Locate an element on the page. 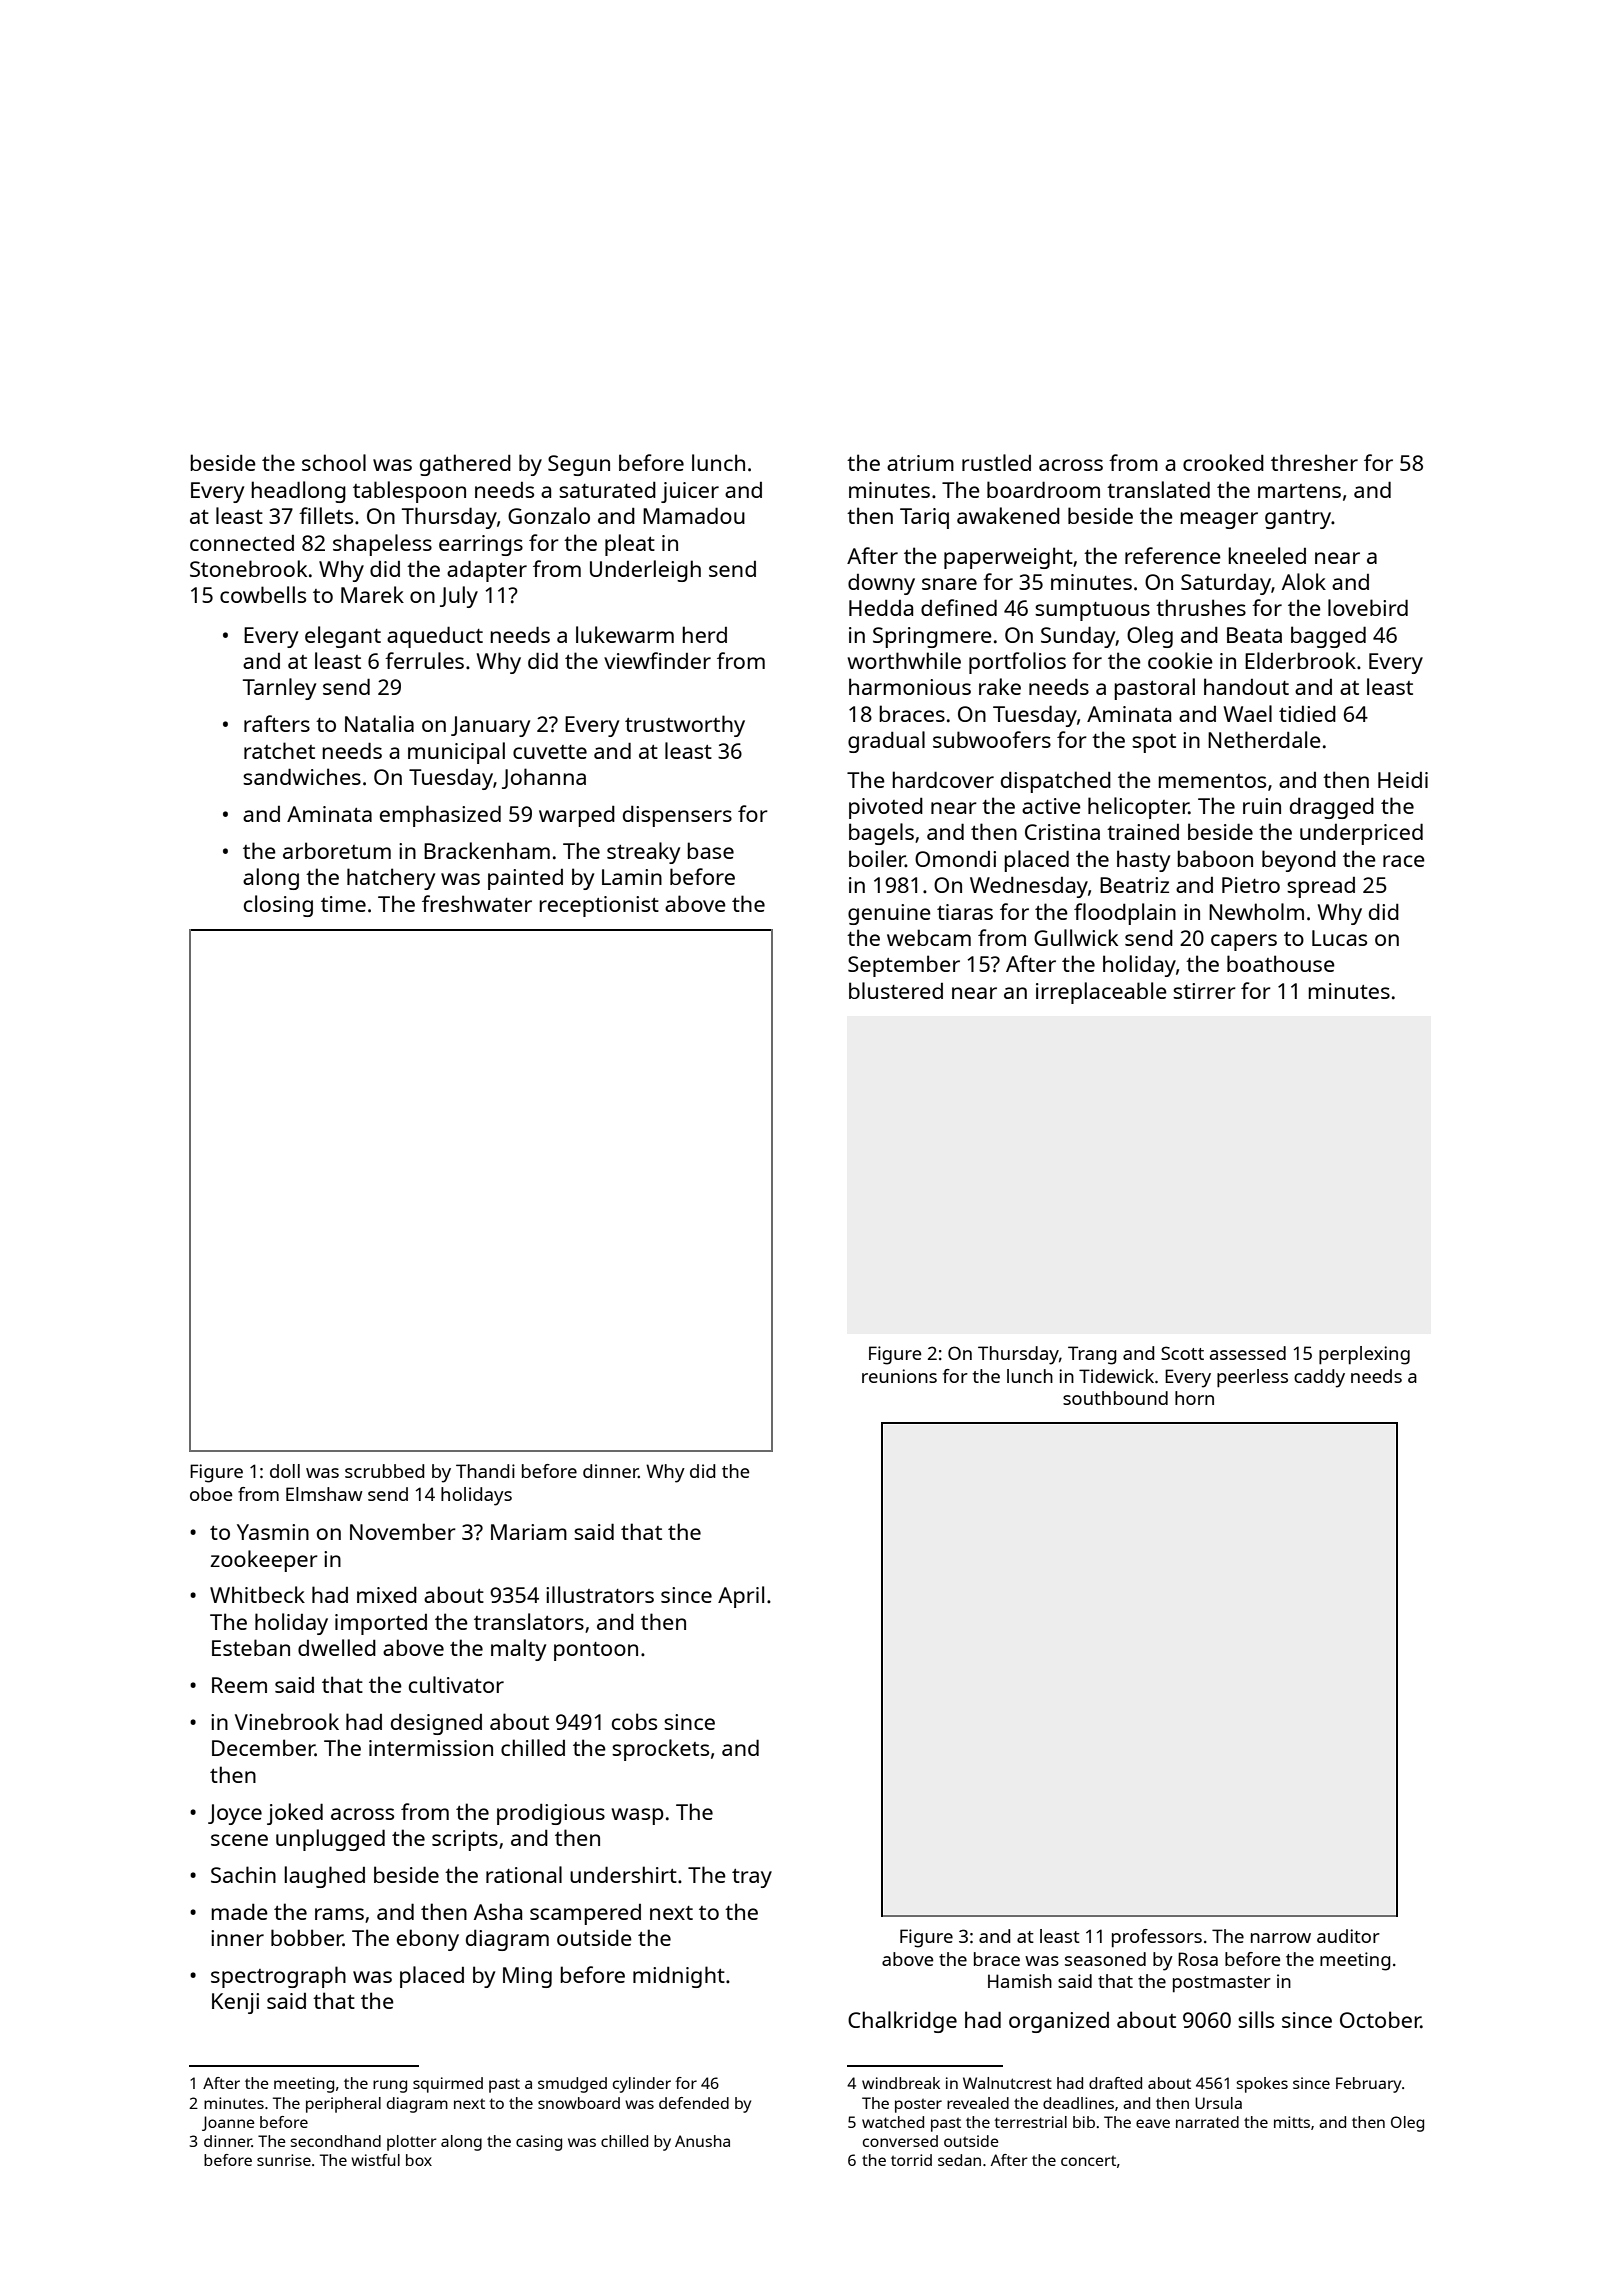 The image size is (1620, 2292). professors is located at coordinates (1157, 1938).
